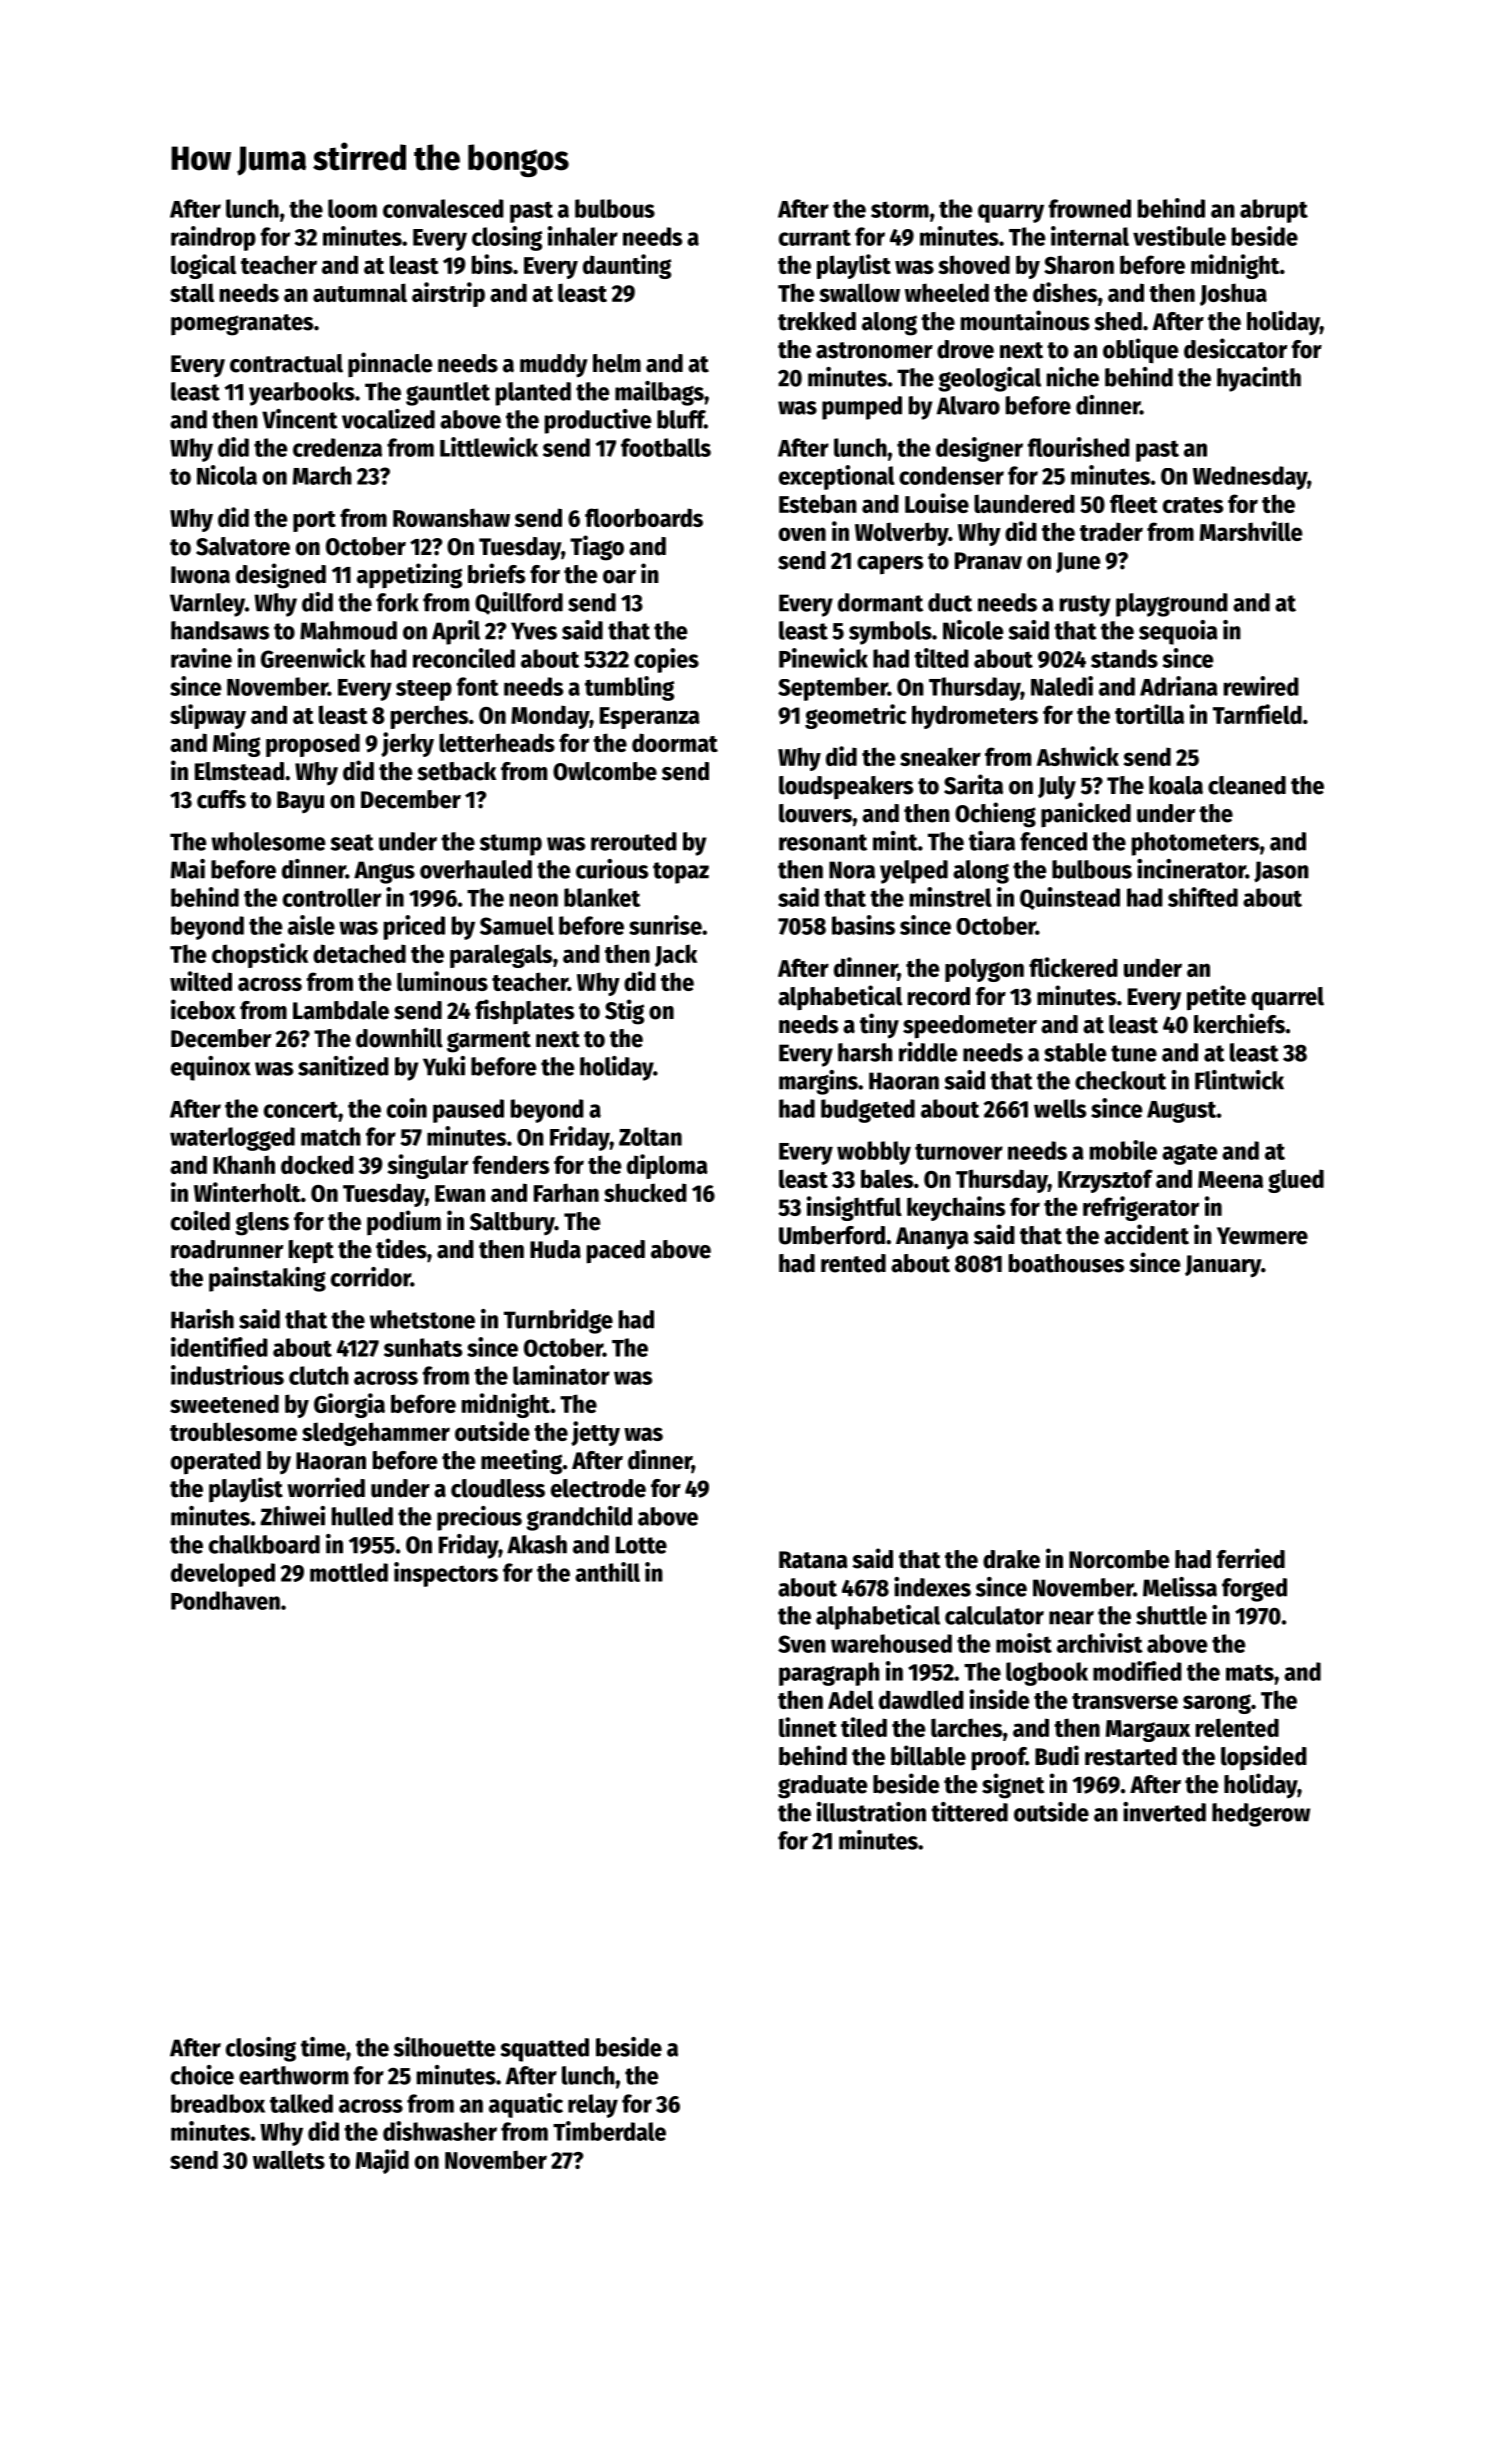 The image size is (1496, 2464). Describe the element at coordinates (1011, 213) in the document. I see `quarry` at that location.
